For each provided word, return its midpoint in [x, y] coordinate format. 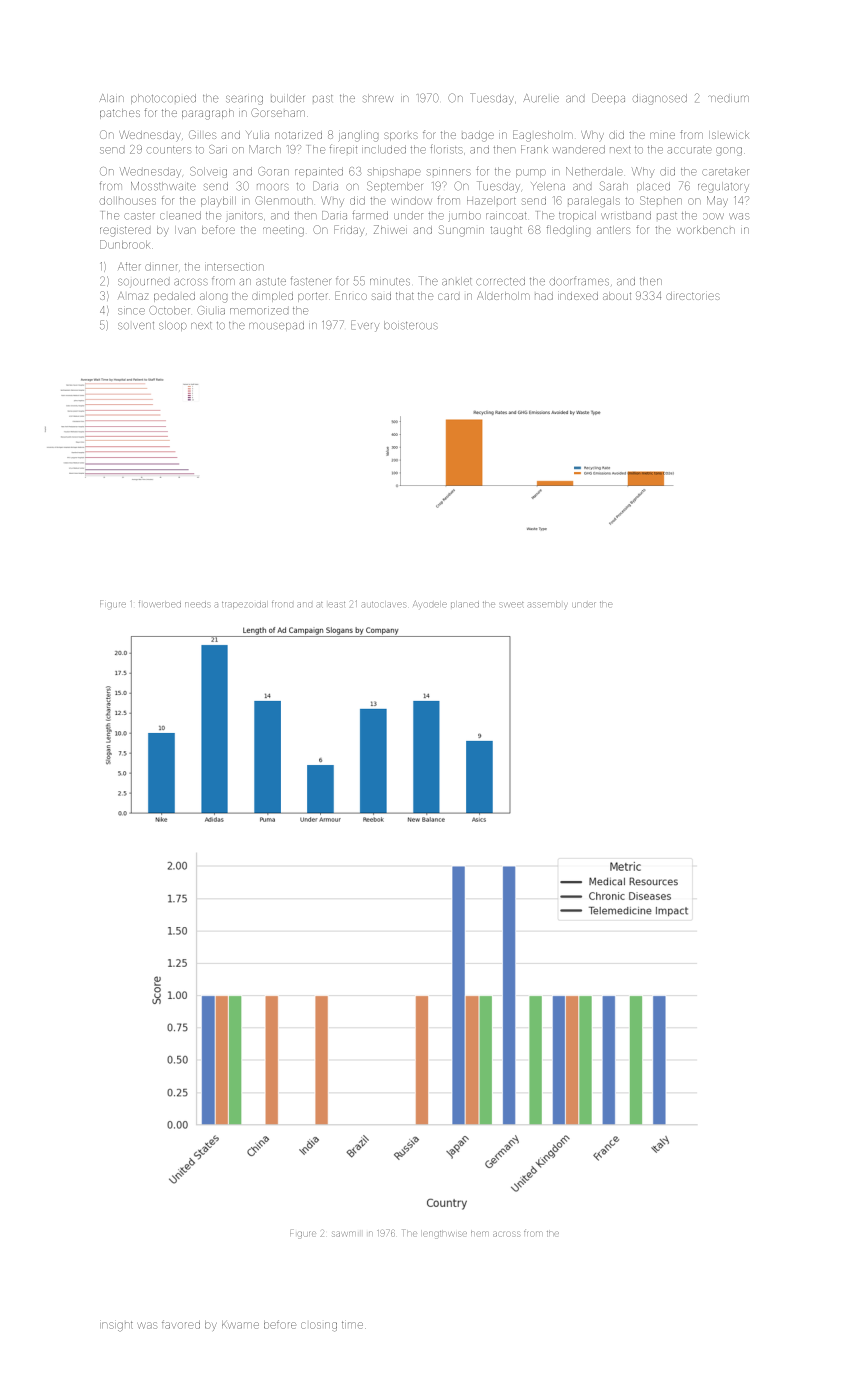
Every [365, 326]
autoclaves [384, 604]
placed [653, 186]
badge [478, 136]
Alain [111, 98]
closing [319, 1327]
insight [116, 1326]
